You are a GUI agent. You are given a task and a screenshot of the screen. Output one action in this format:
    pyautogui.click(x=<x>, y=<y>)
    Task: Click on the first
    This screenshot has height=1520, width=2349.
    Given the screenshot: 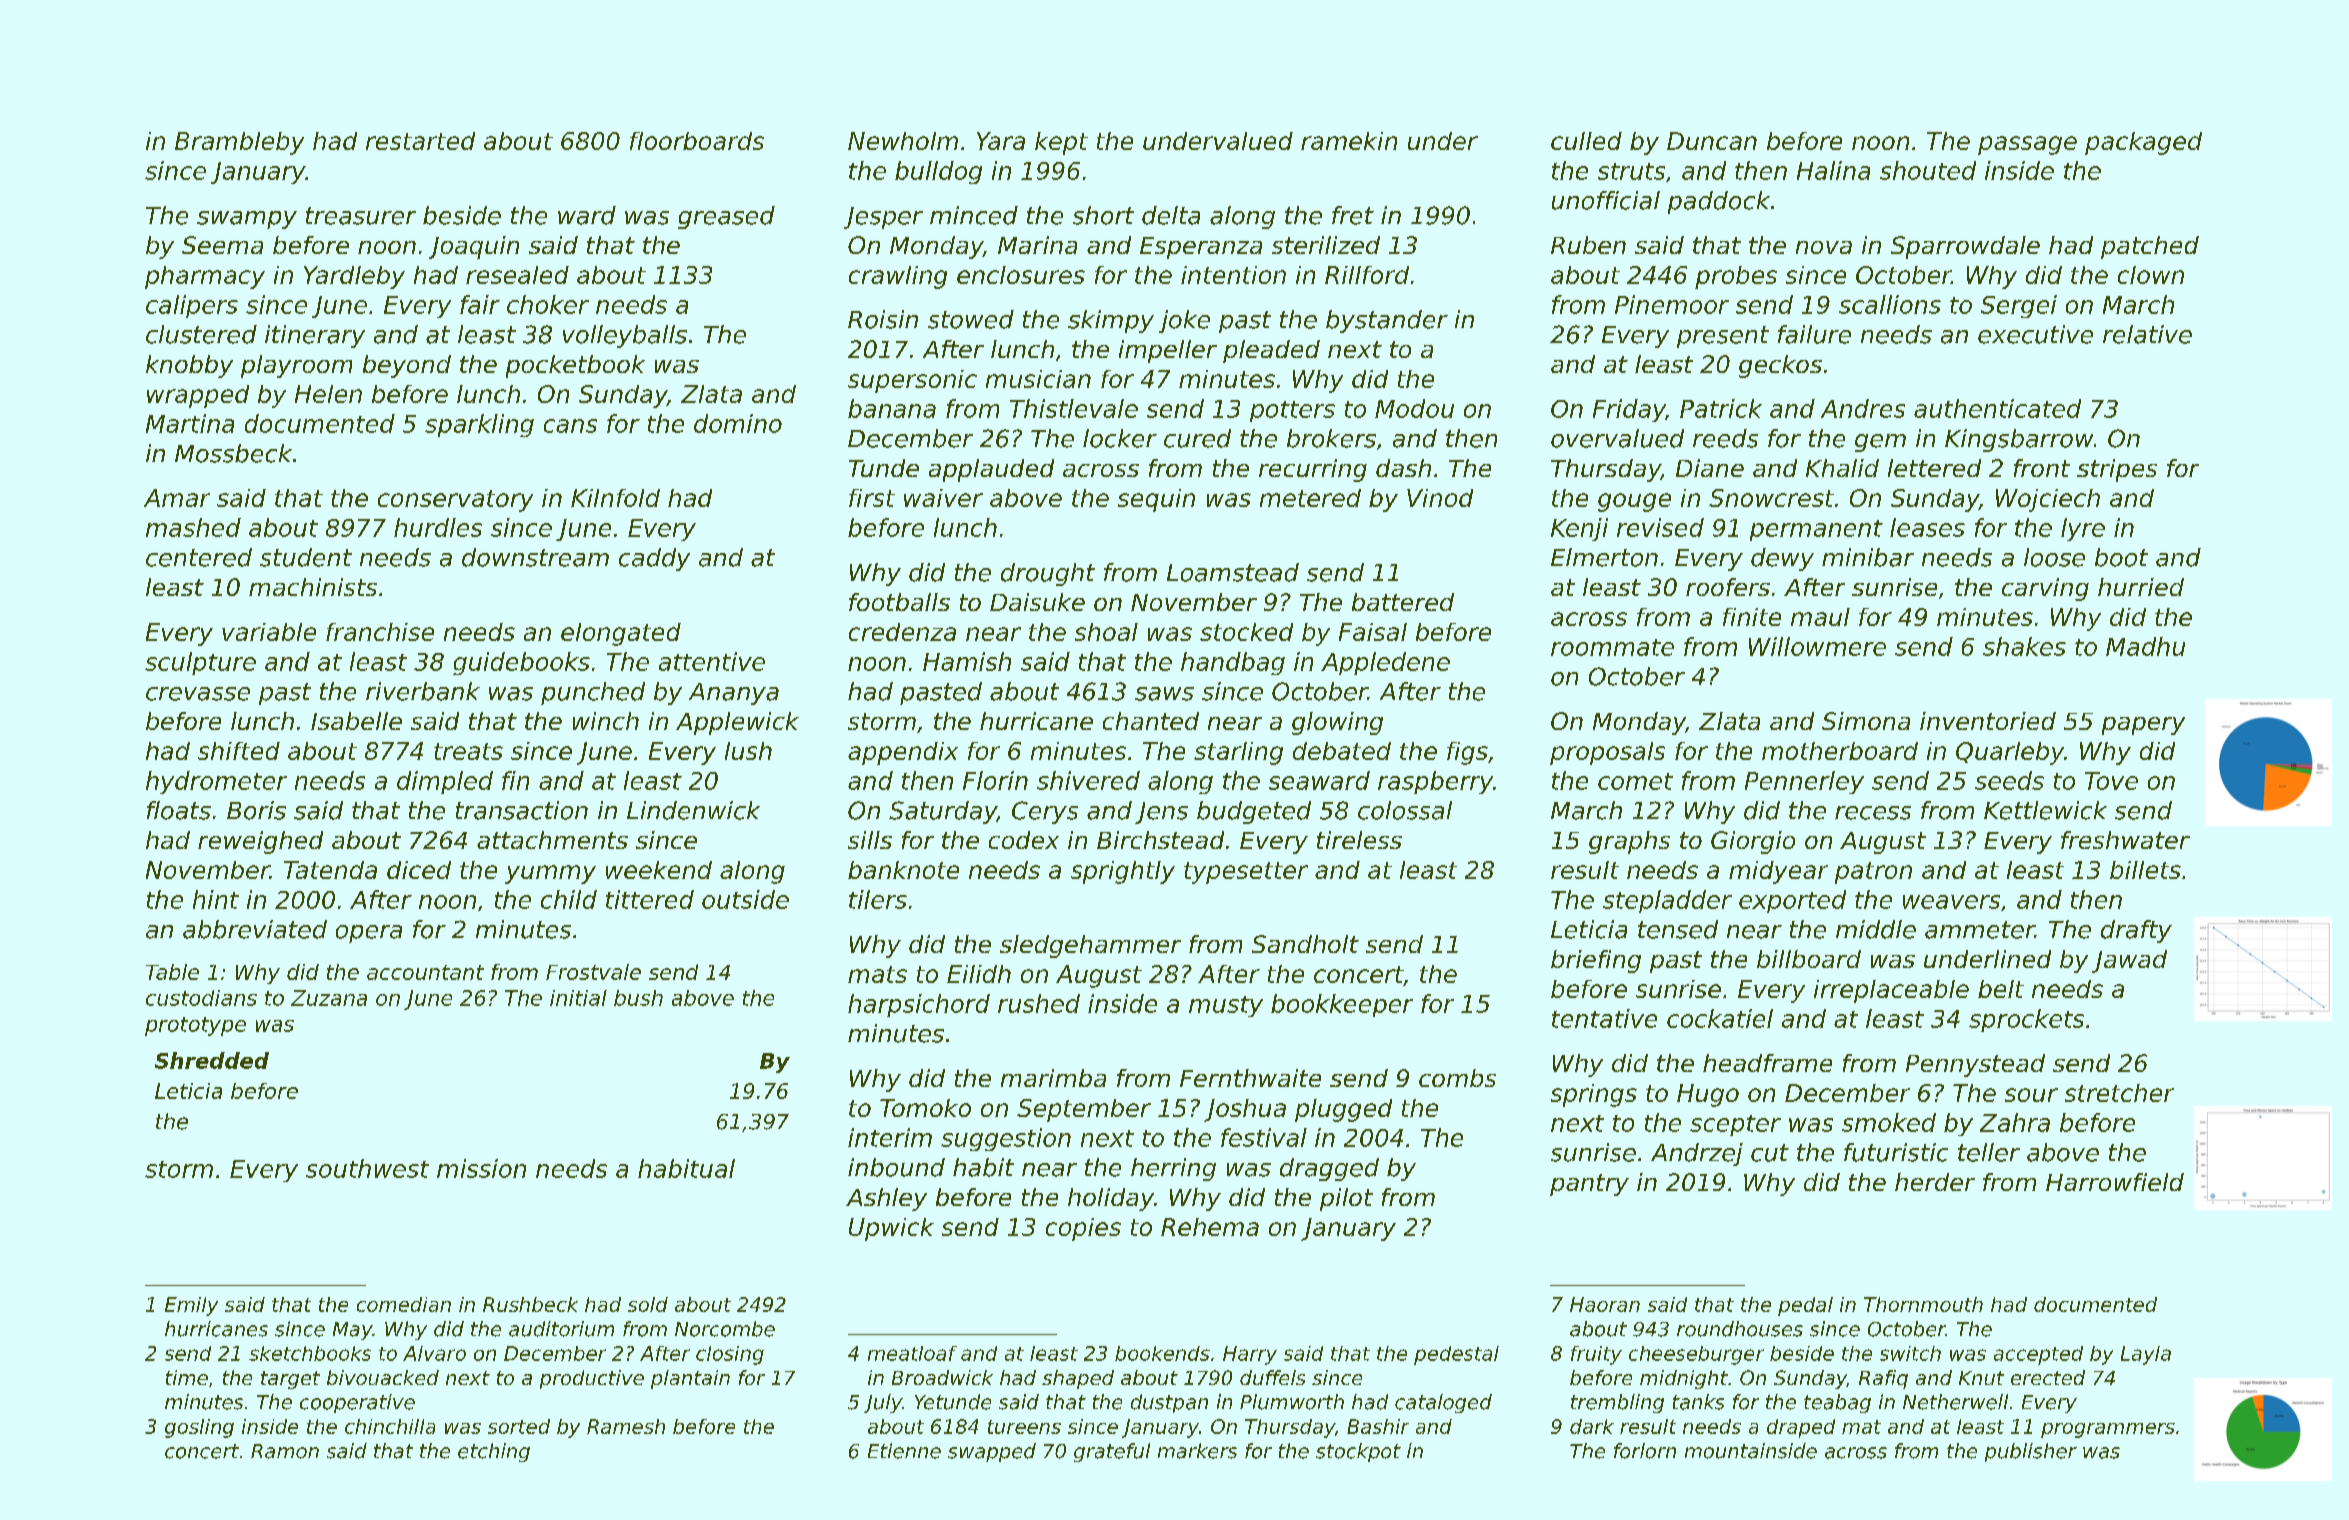 What is the action you would take?
    pyautogui.click(x=872, y=498)
